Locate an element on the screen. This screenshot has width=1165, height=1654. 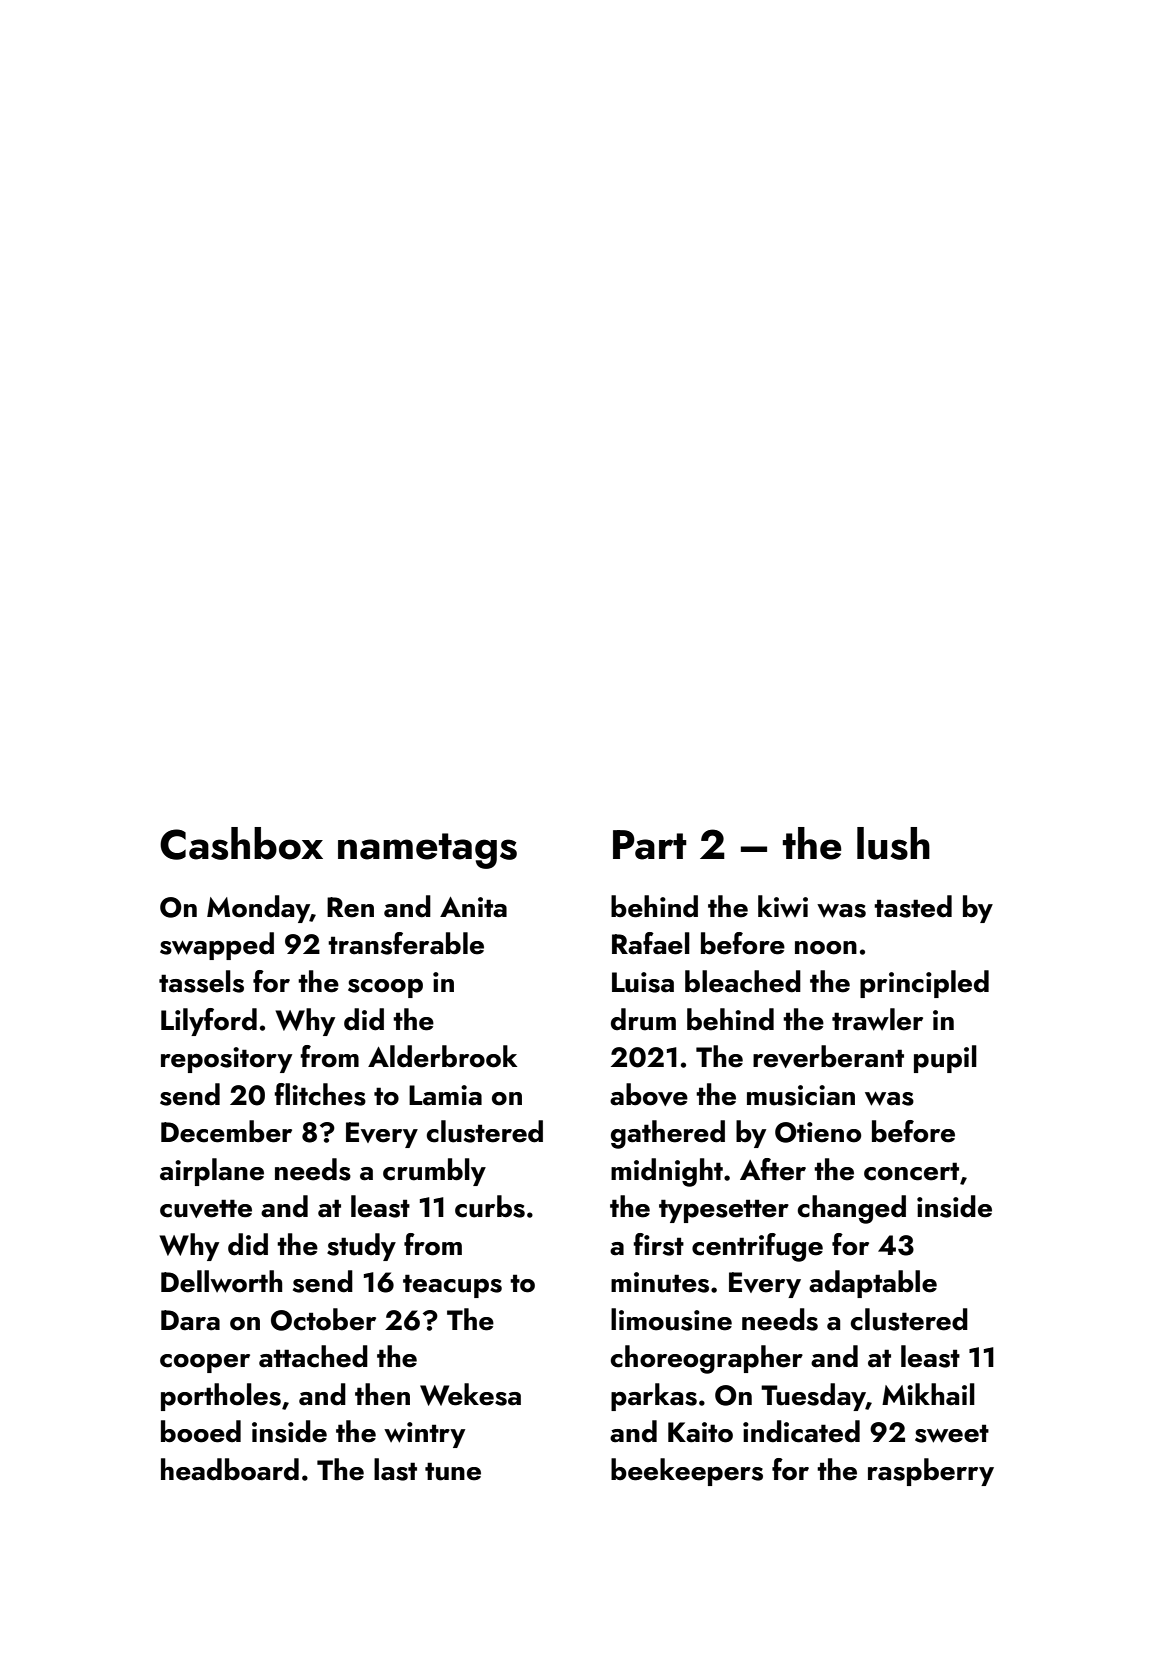
Part is located at coordinates (650, 845).
